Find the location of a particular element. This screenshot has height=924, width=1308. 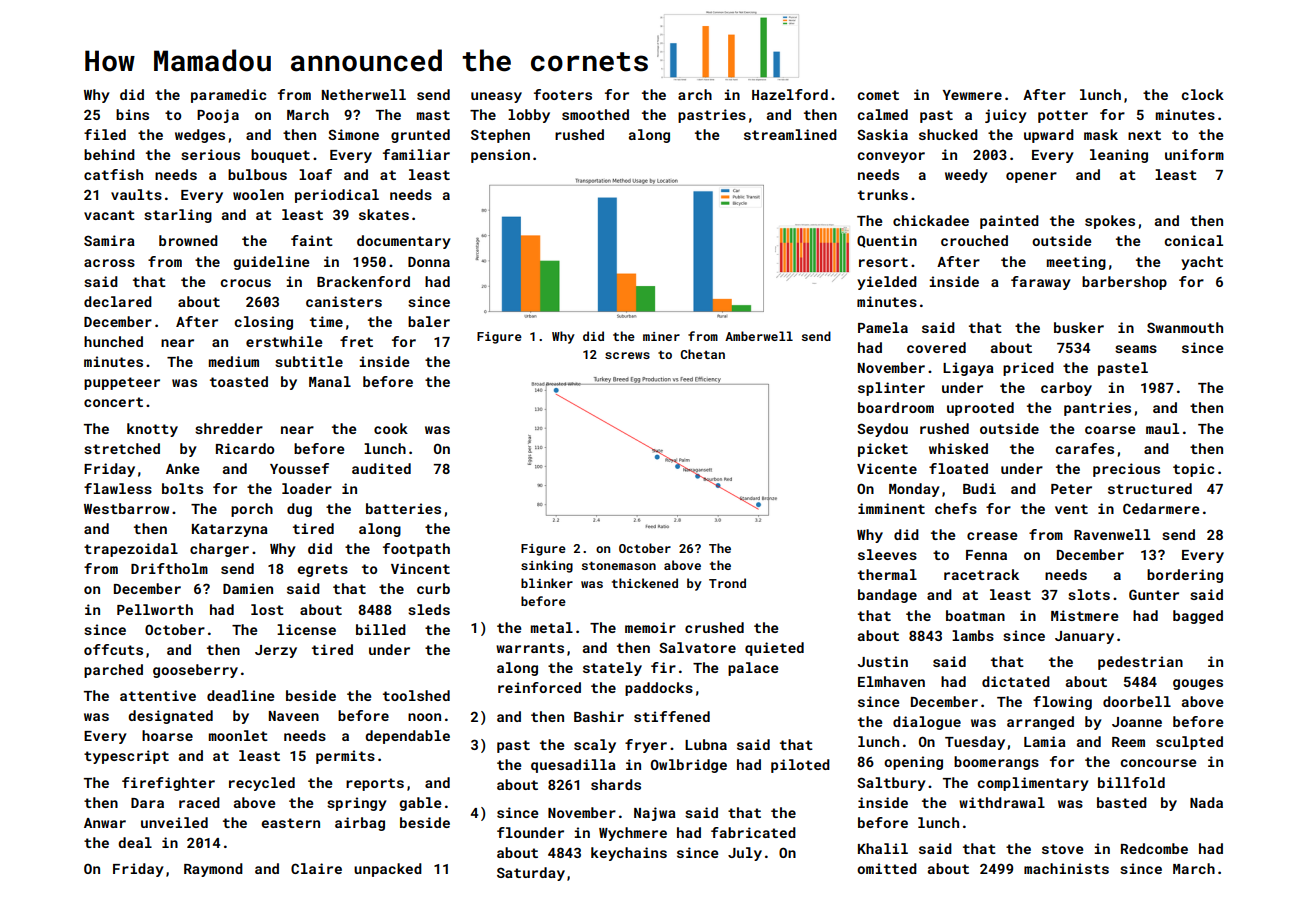

Claire is located at coordinates (316, 868).
